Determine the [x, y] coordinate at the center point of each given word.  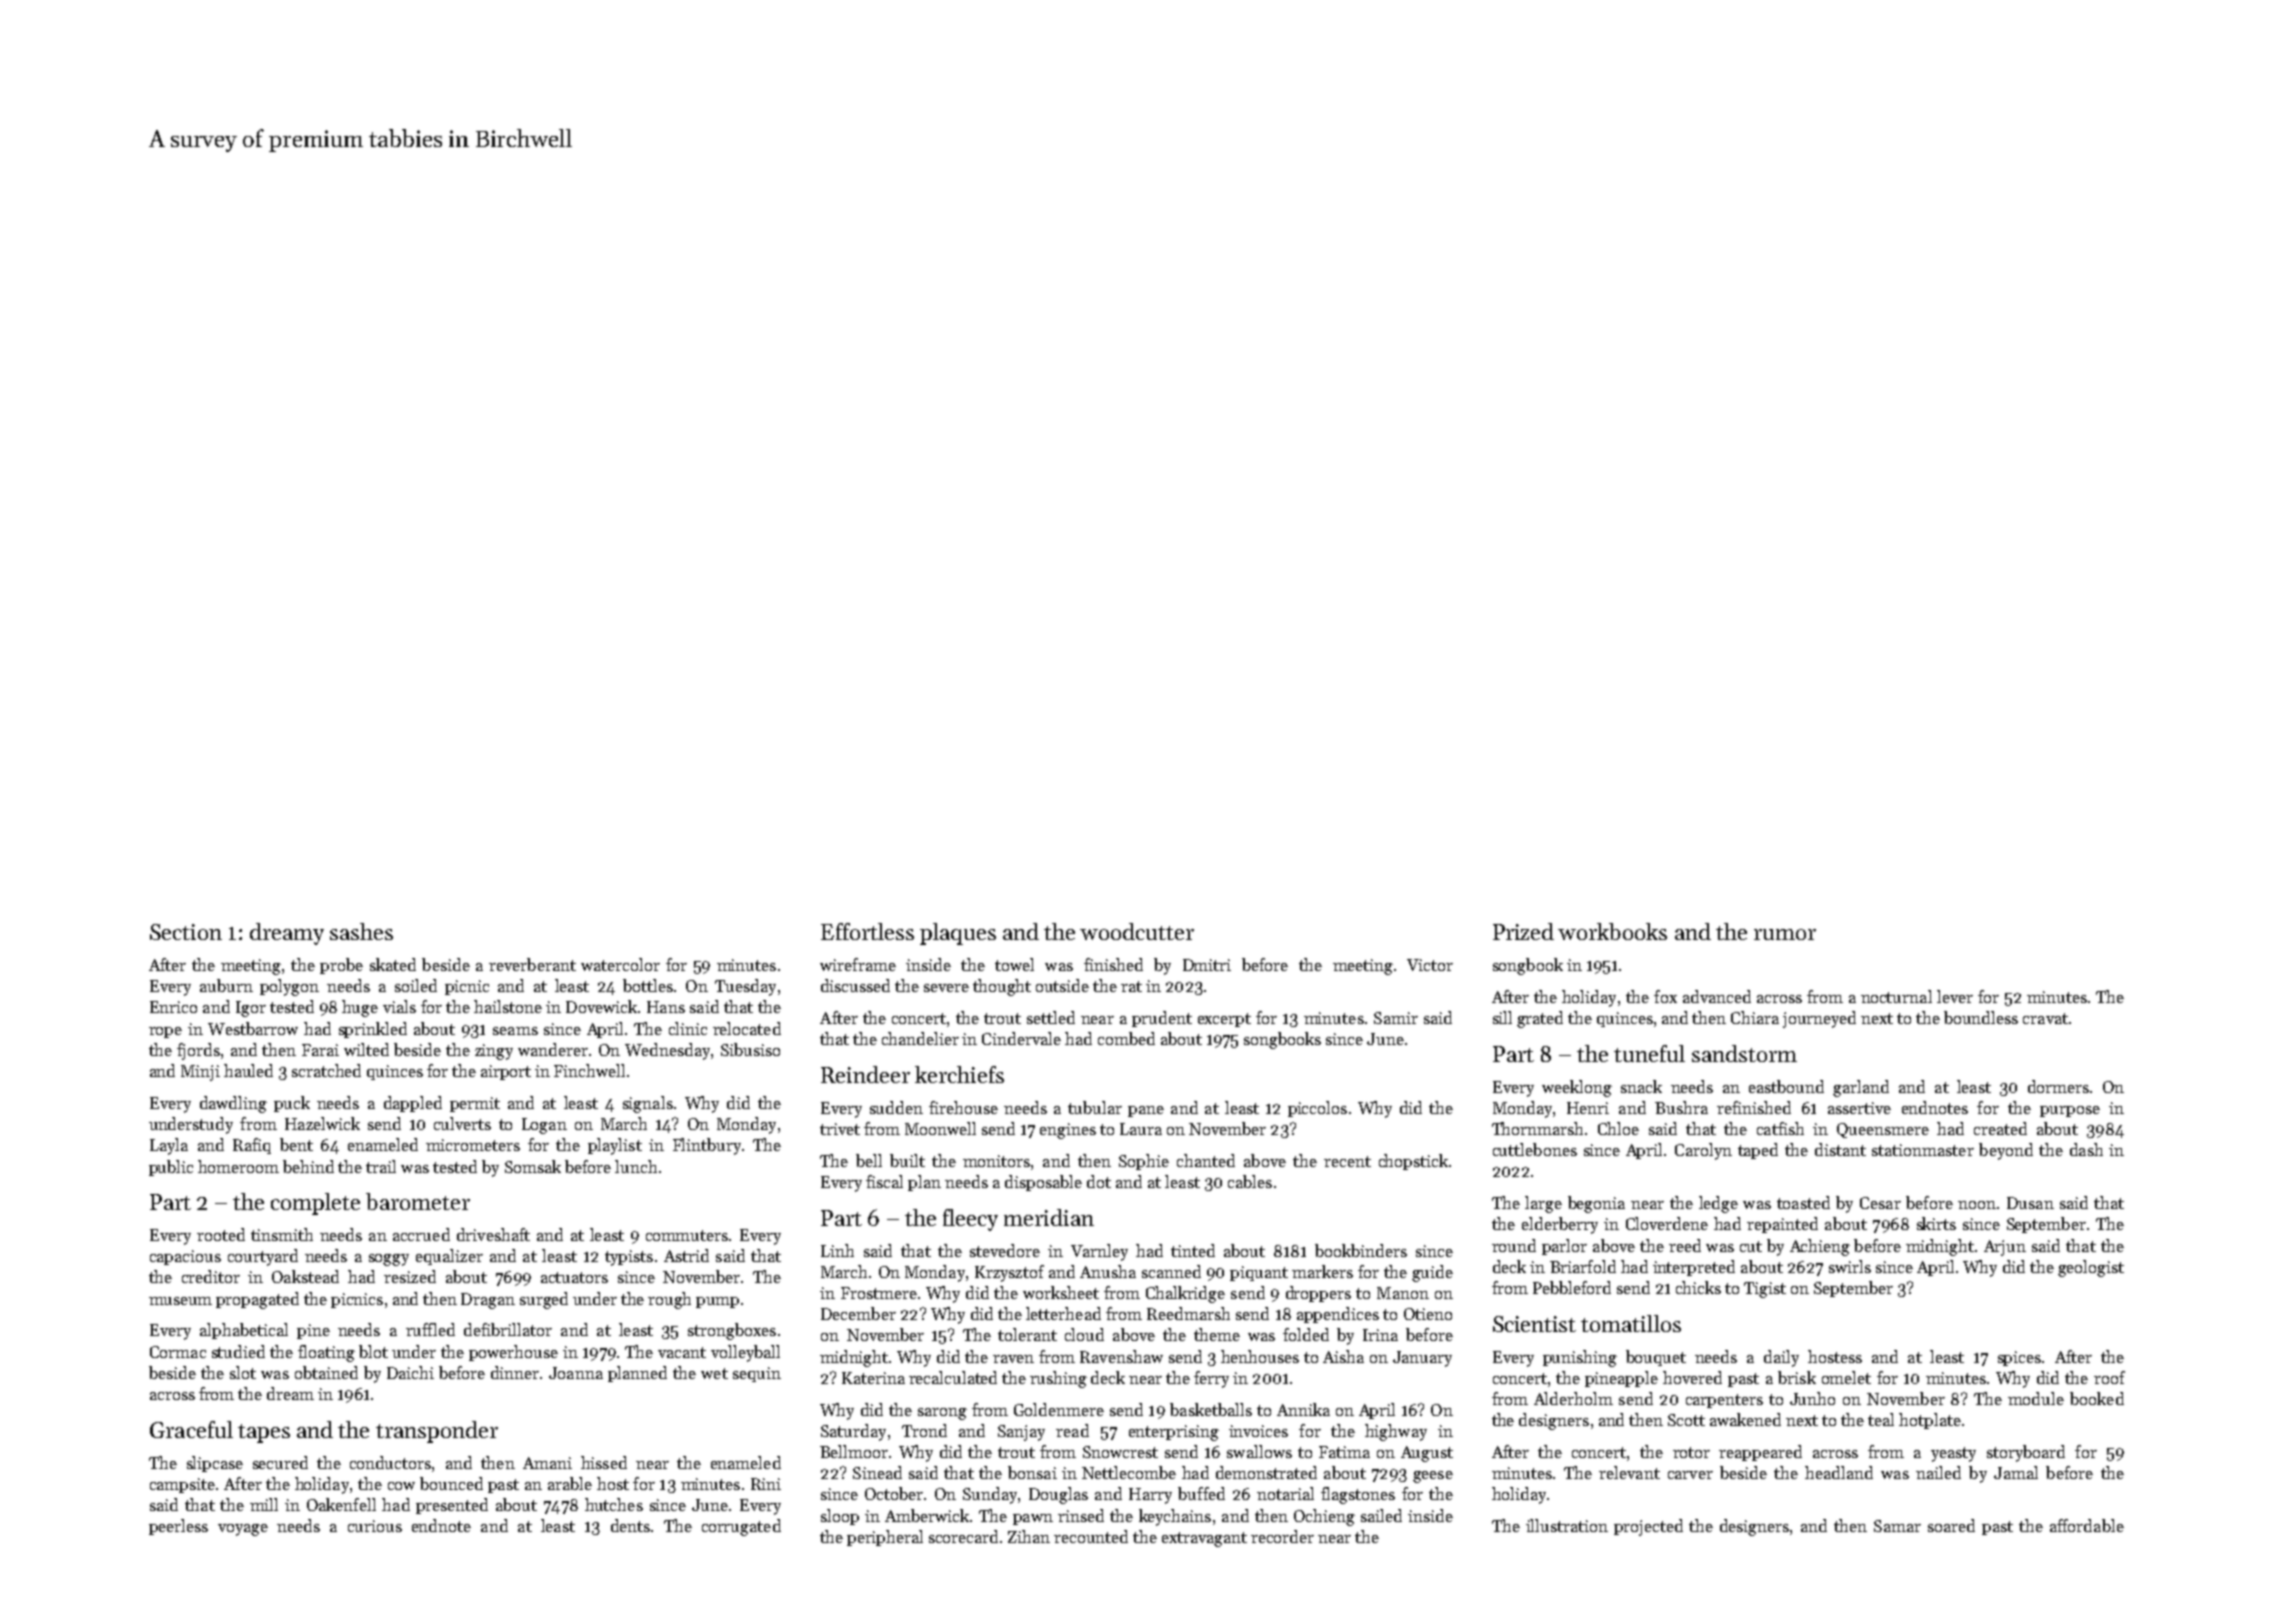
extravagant [1204, 1539]
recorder [1282, 1536]
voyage [243, 1530]
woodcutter [1137, 931]
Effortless [867, 931]
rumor [1785, 934]
